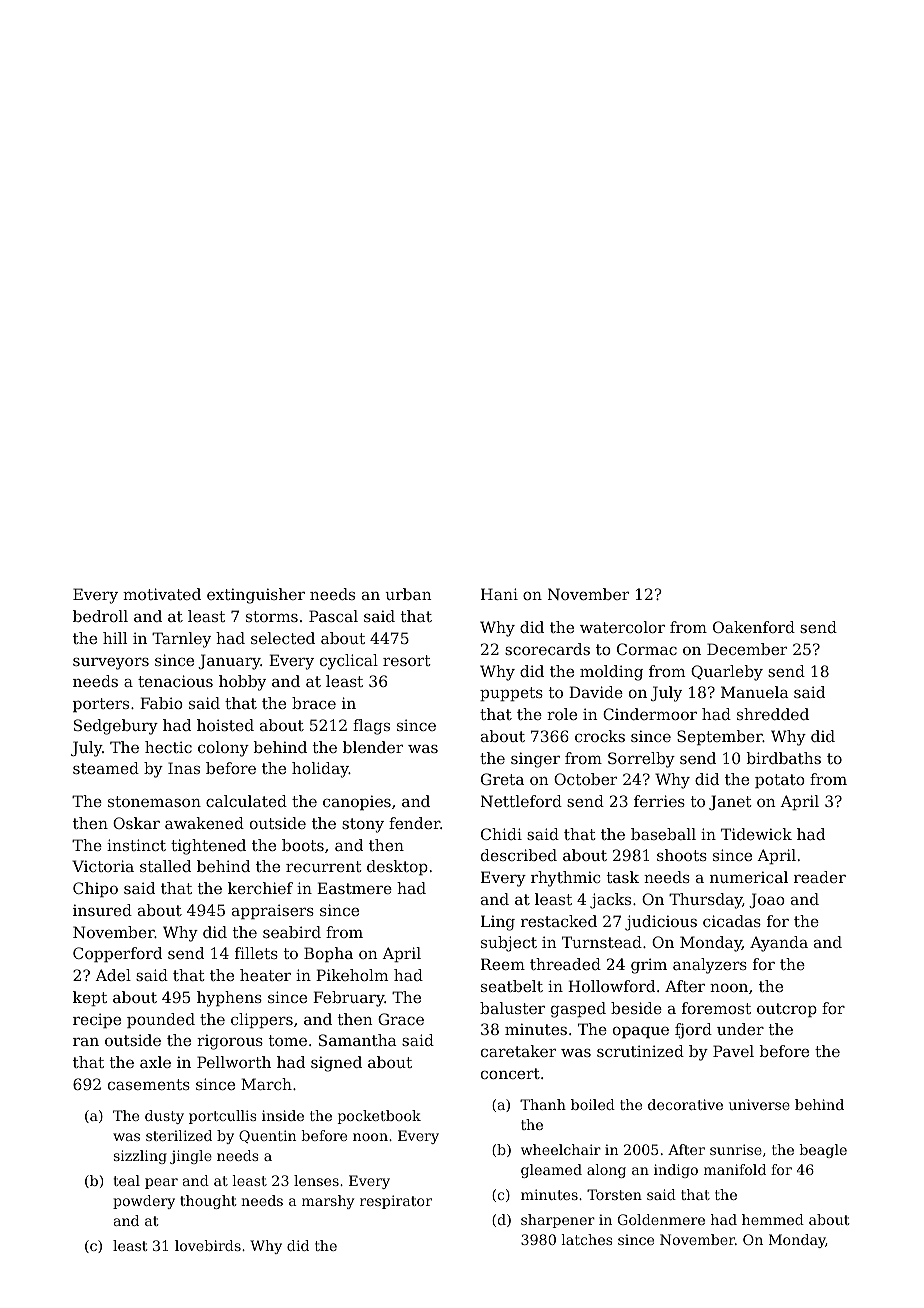  Describe the element at coordinates (499, 594) in the screenshot. I see `Hani` at that location.
